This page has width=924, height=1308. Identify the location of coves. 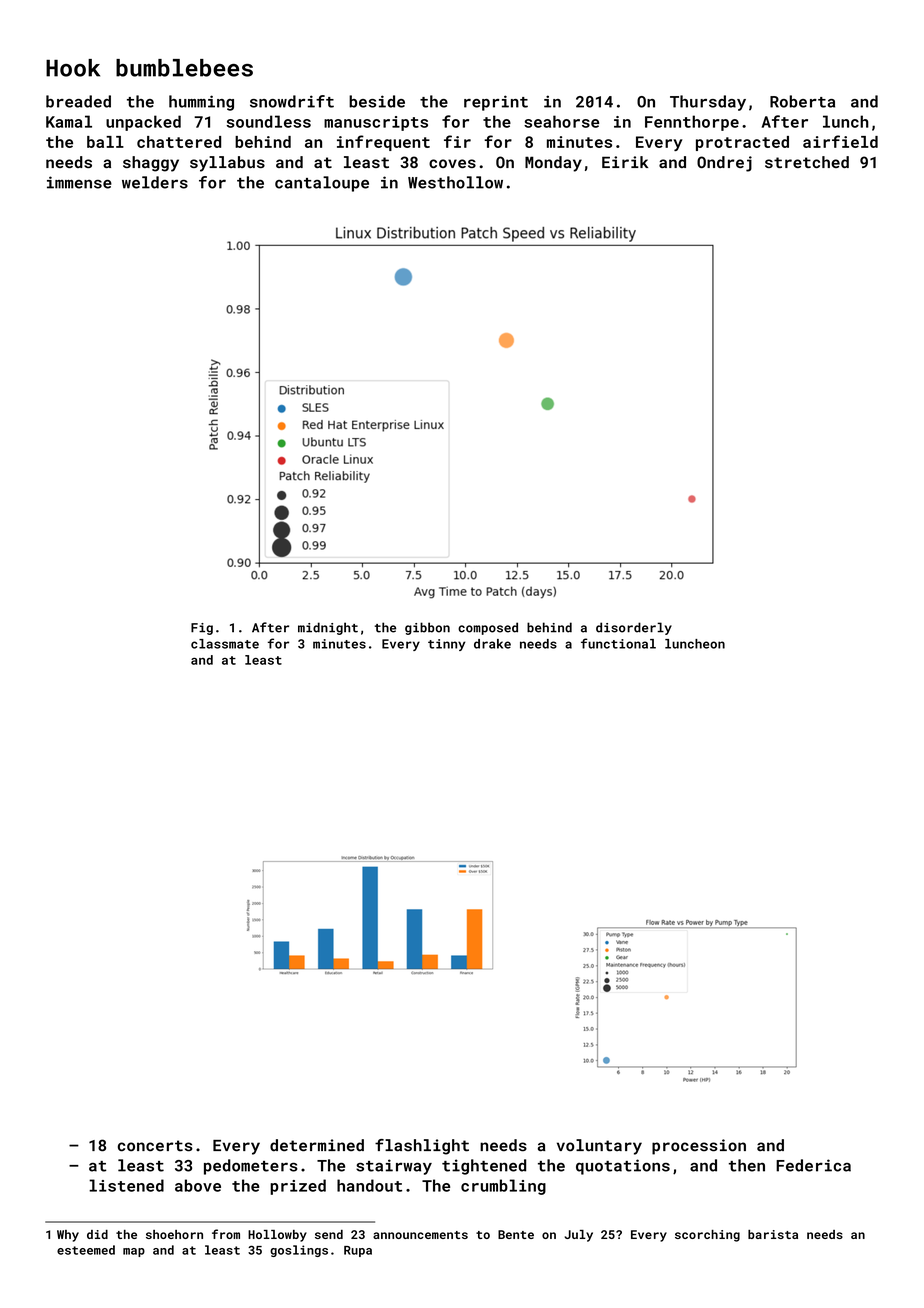
(452, 163).
